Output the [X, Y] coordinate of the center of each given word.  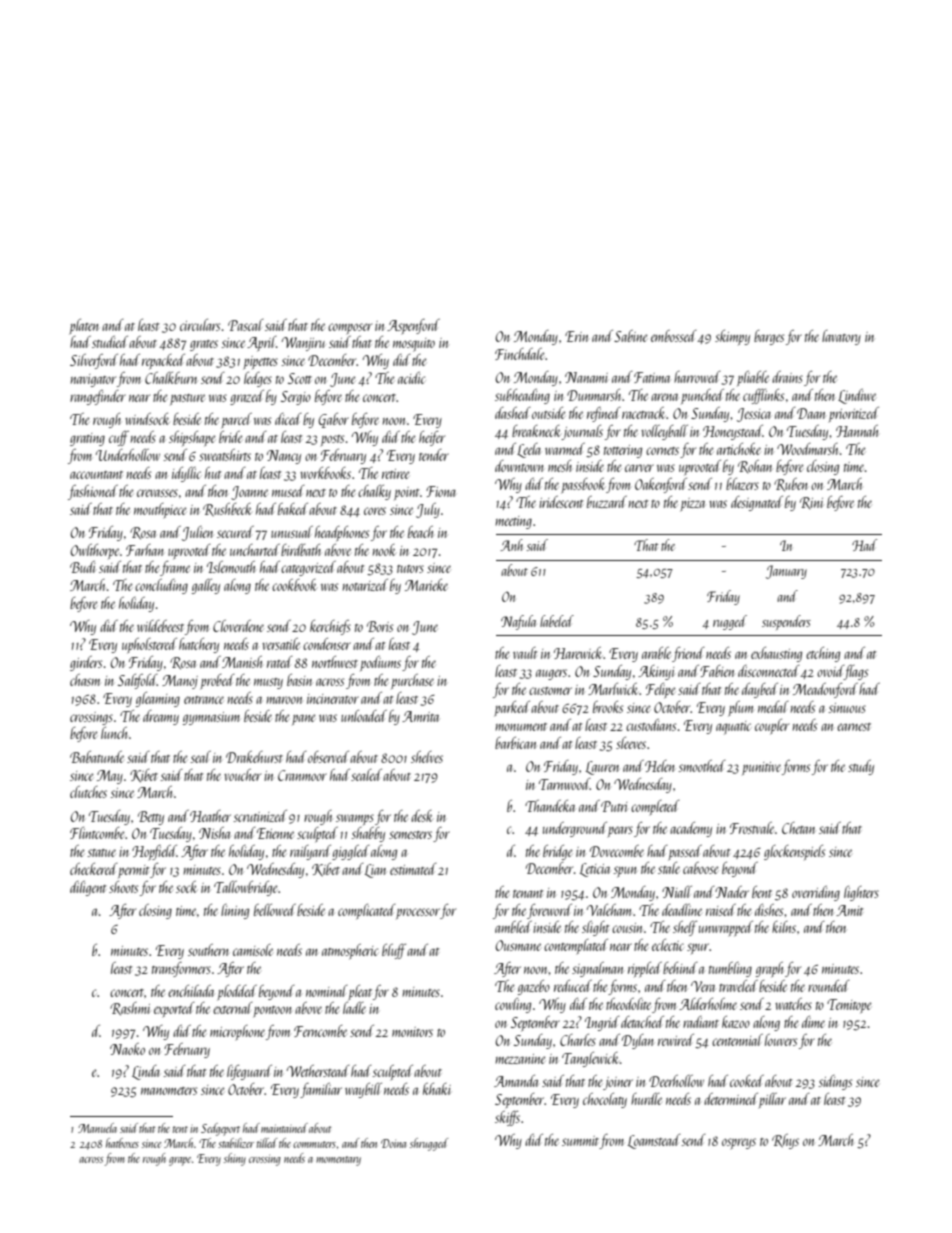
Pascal [246, 325]
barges [769, 337]
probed [218, 681]
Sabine [631, 336]
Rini [811, 503]
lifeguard [249, 1072]
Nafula [518, 622]
